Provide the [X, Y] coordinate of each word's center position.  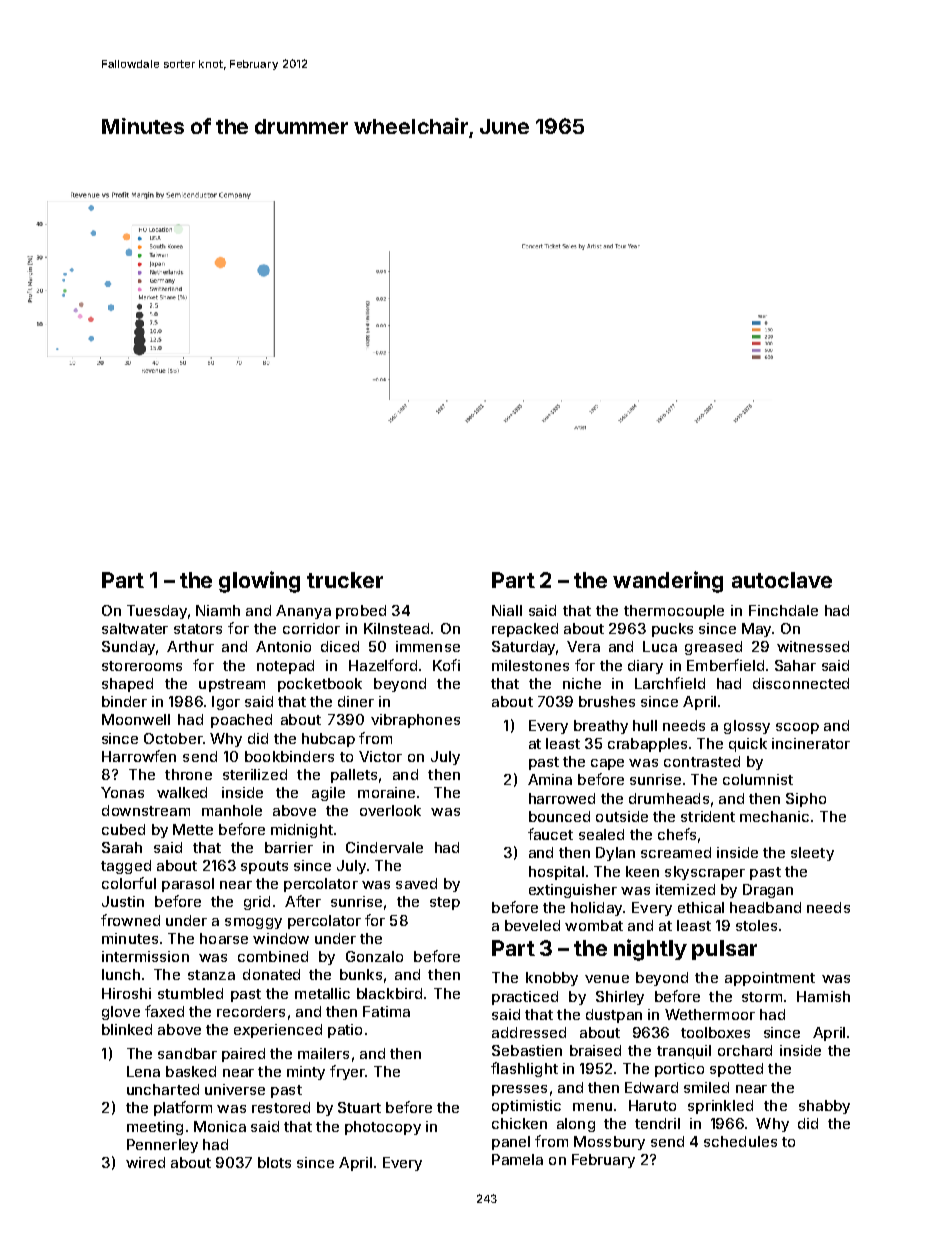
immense [428, 646]
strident [708, 816]
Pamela [517, 1159]
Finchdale [783, 610]
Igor [226, 703]
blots [274, 1162]
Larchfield [670, 683]
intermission [145, 956]
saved [416, 883]
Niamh [218, 610]
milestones [530, 665]
